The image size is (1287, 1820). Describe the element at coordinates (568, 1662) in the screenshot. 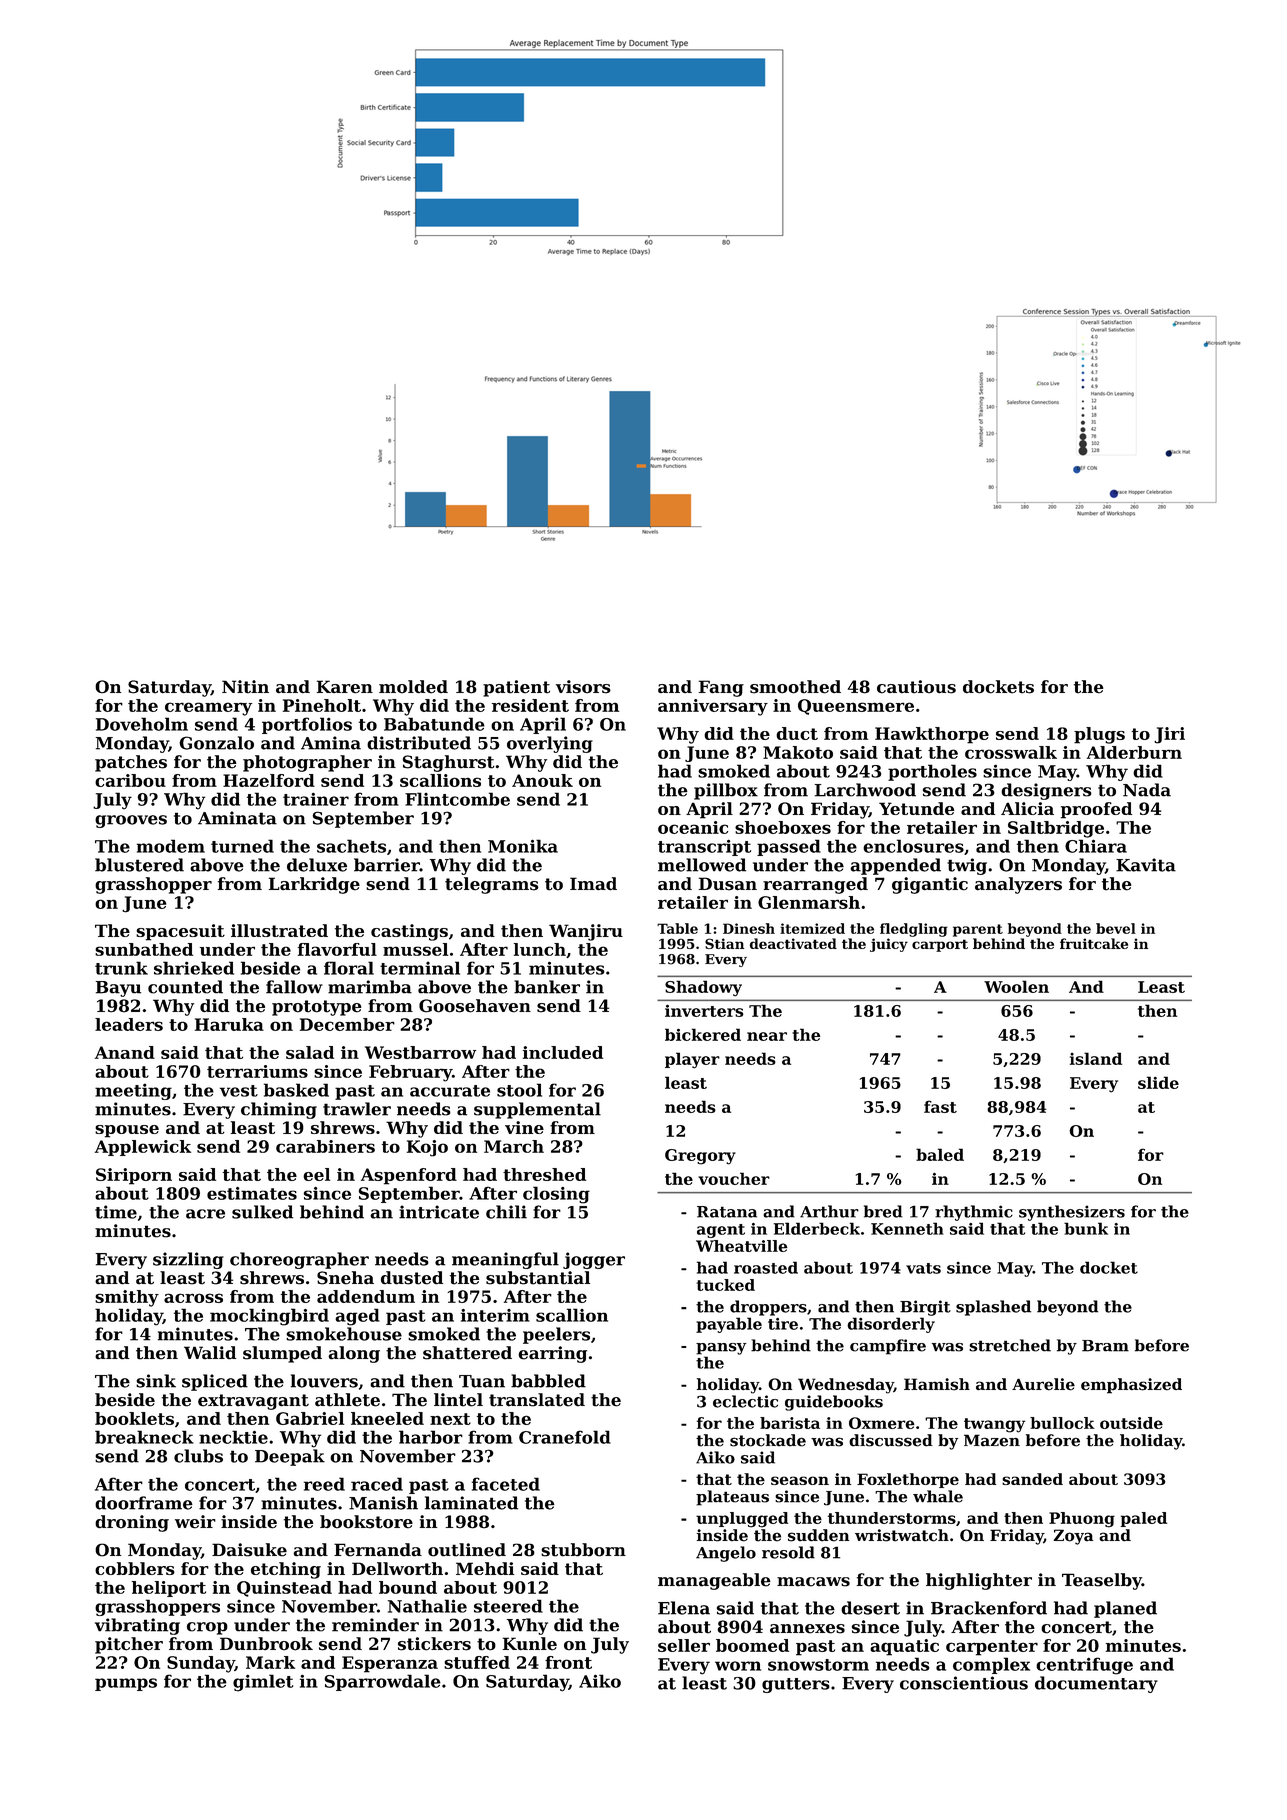

I see `front` at that location.
